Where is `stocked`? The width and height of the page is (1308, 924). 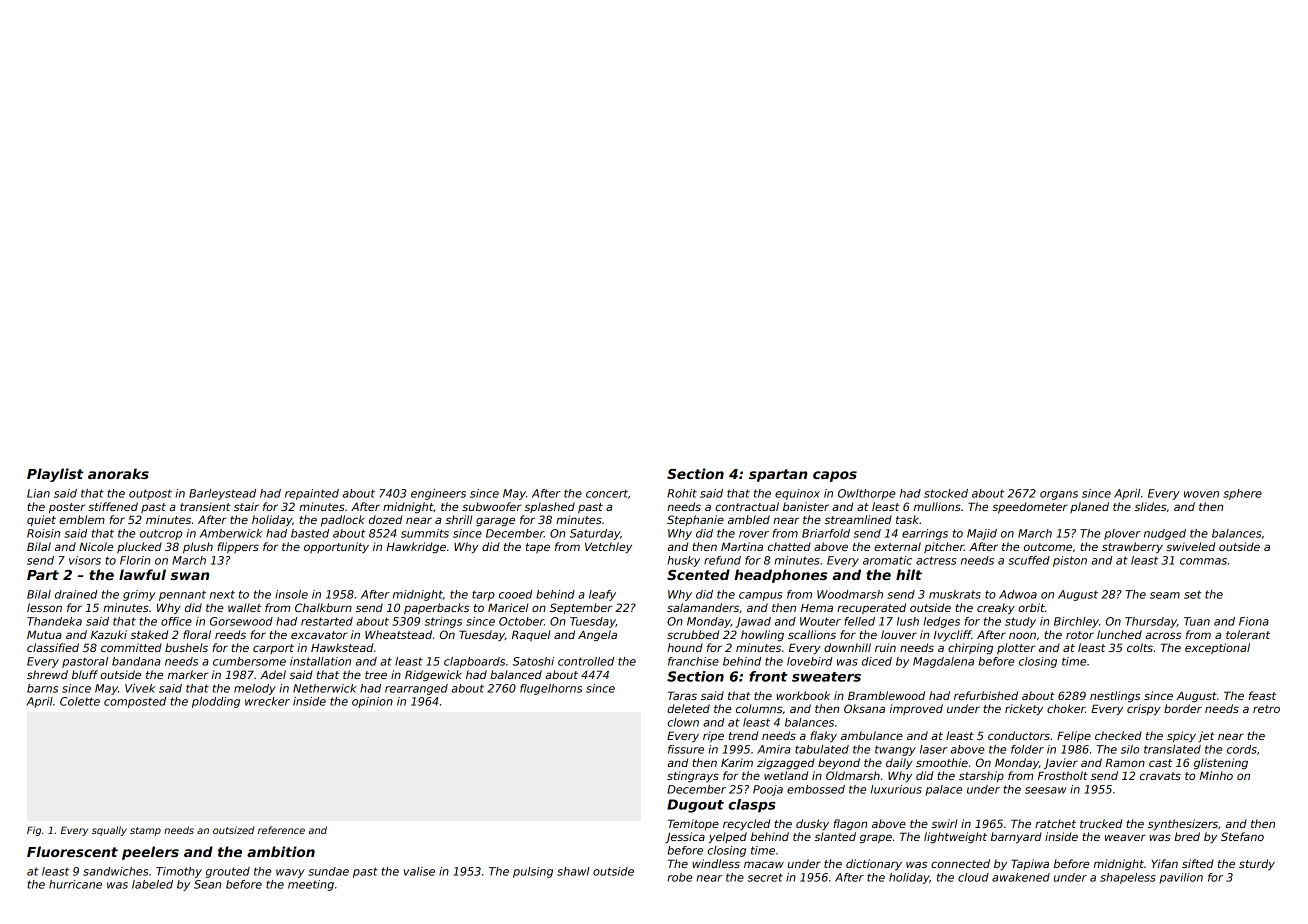 stocked is located at coordinates (946, 493).
